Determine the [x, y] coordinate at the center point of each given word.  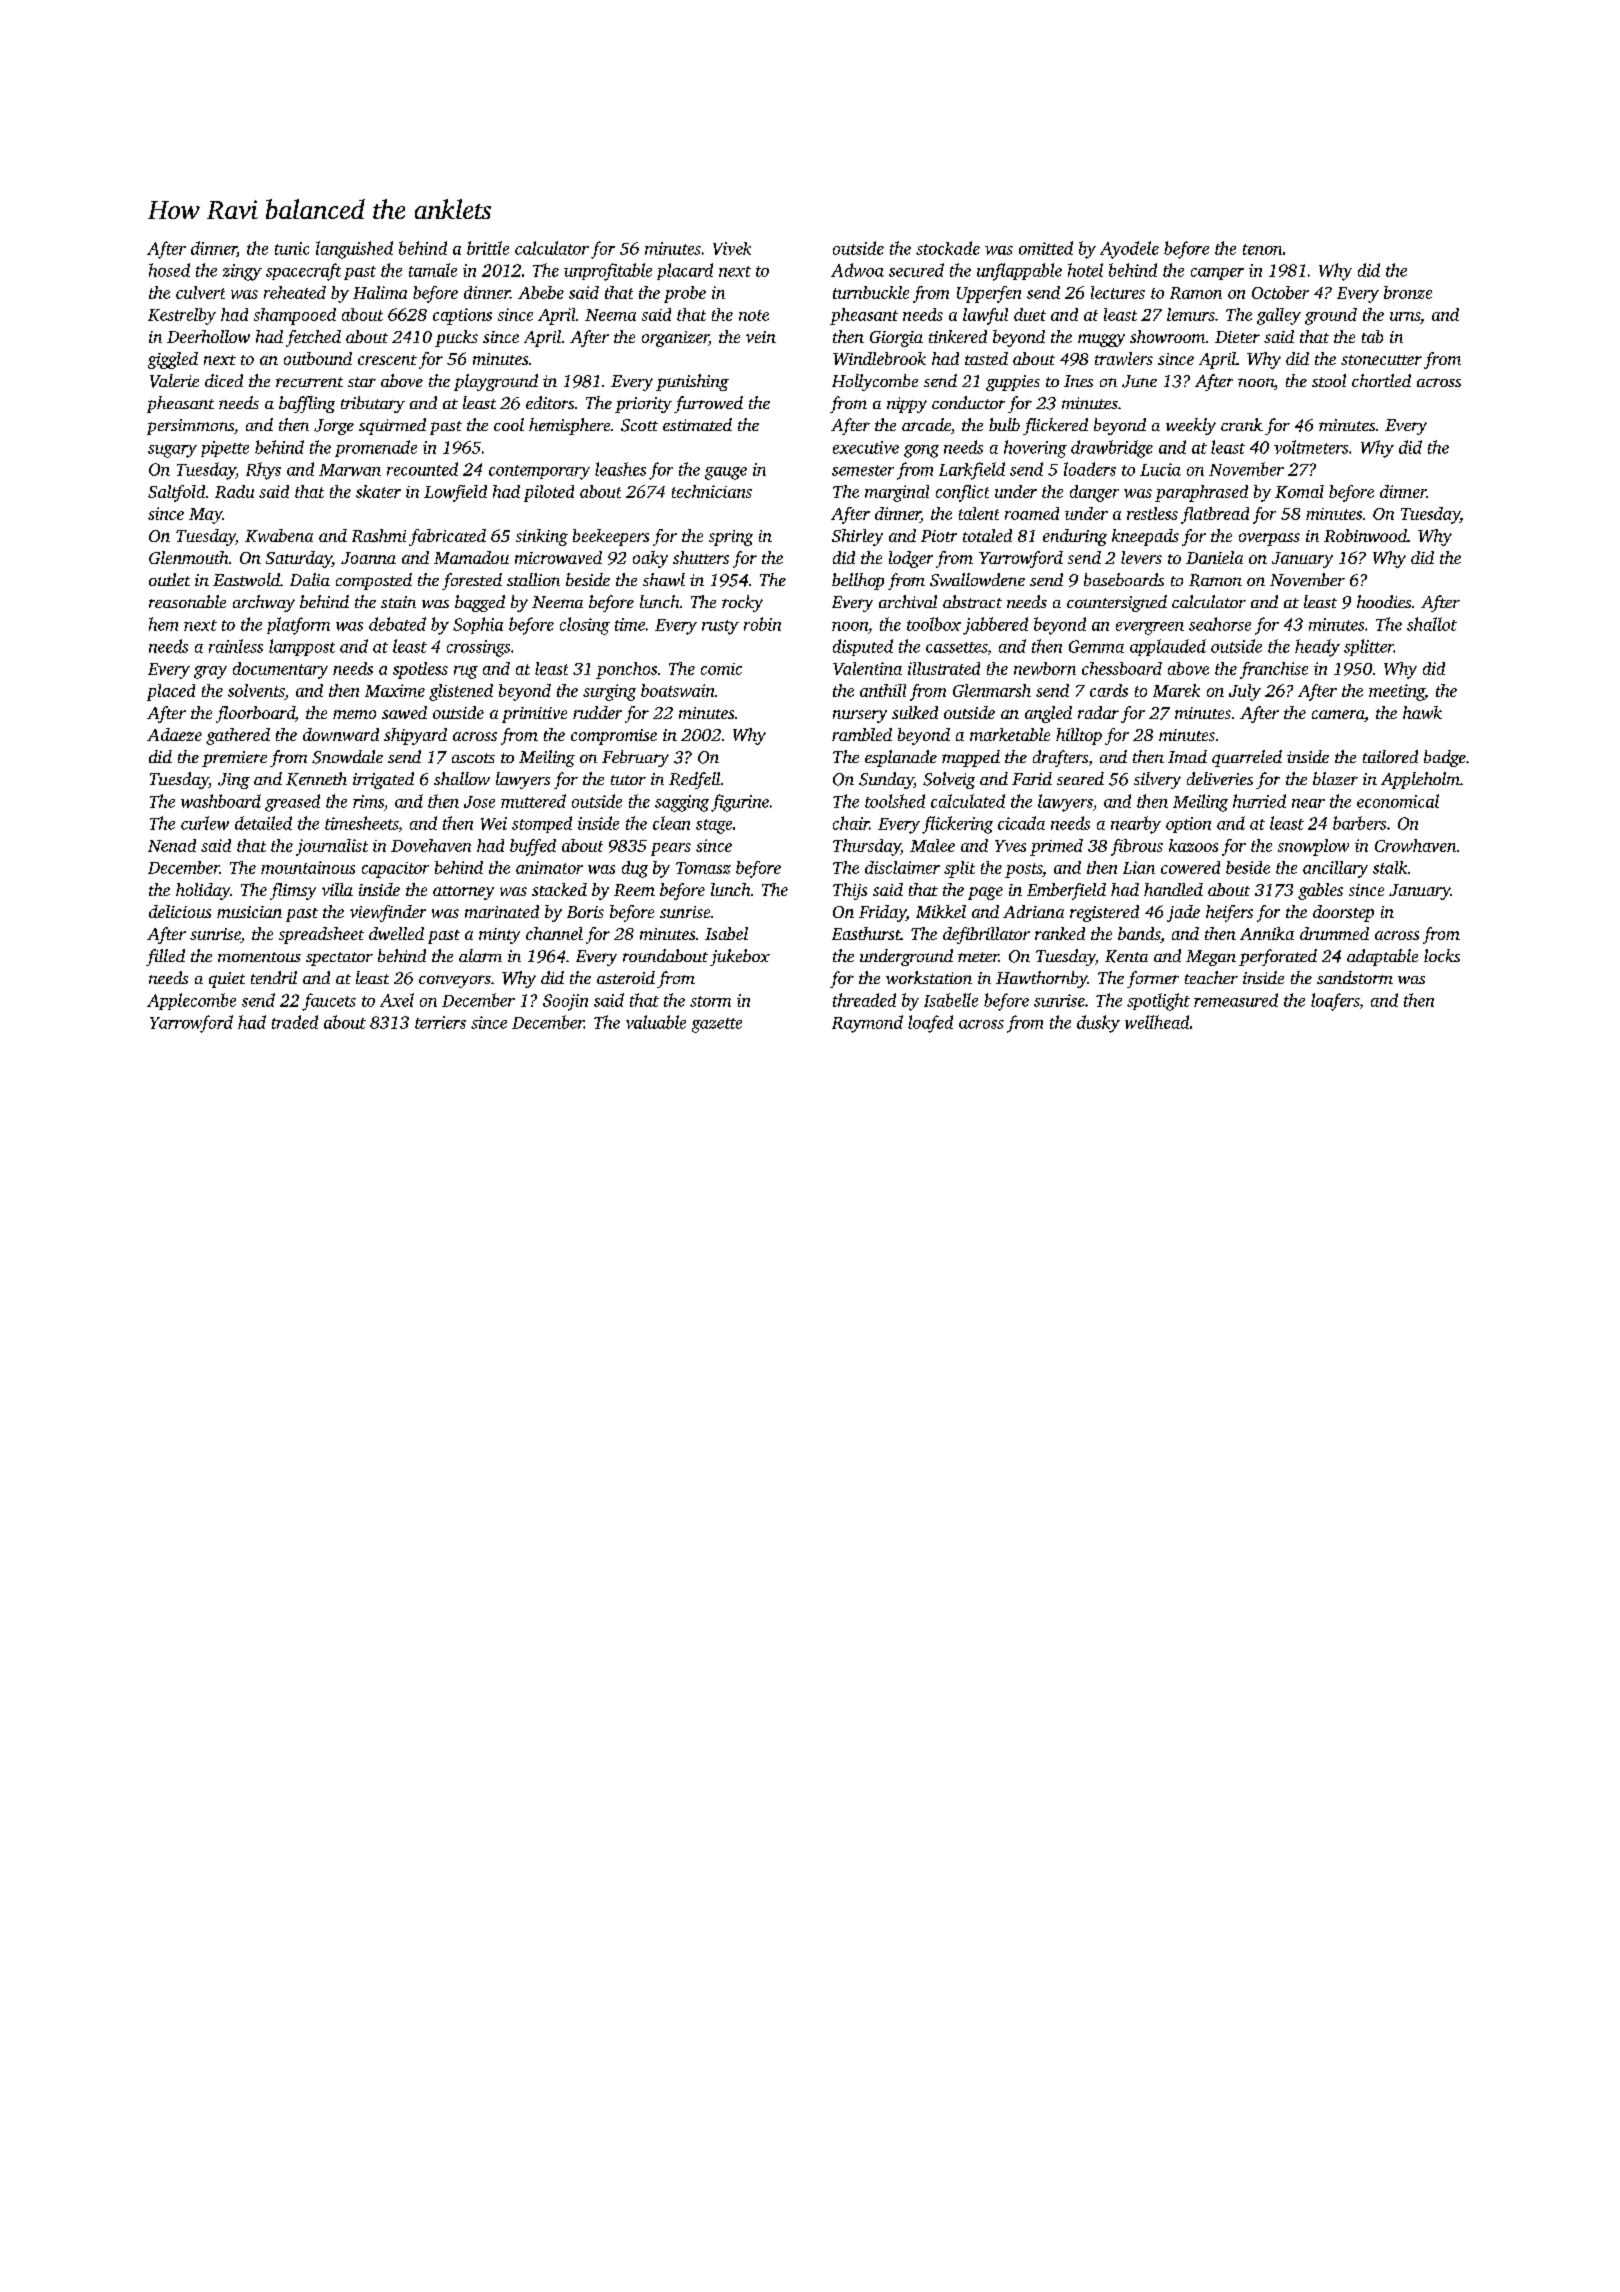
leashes [620, 469]
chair [851, 823]
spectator [339, 959]
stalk [1390, 867]
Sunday [886, 780]
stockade [948, 248]
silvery [1157, 780]
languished [354, 250]
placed [171, 692]
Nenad [172, 845]
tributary [373, 404]
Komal [1299, 491]
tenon [1262, 249]
